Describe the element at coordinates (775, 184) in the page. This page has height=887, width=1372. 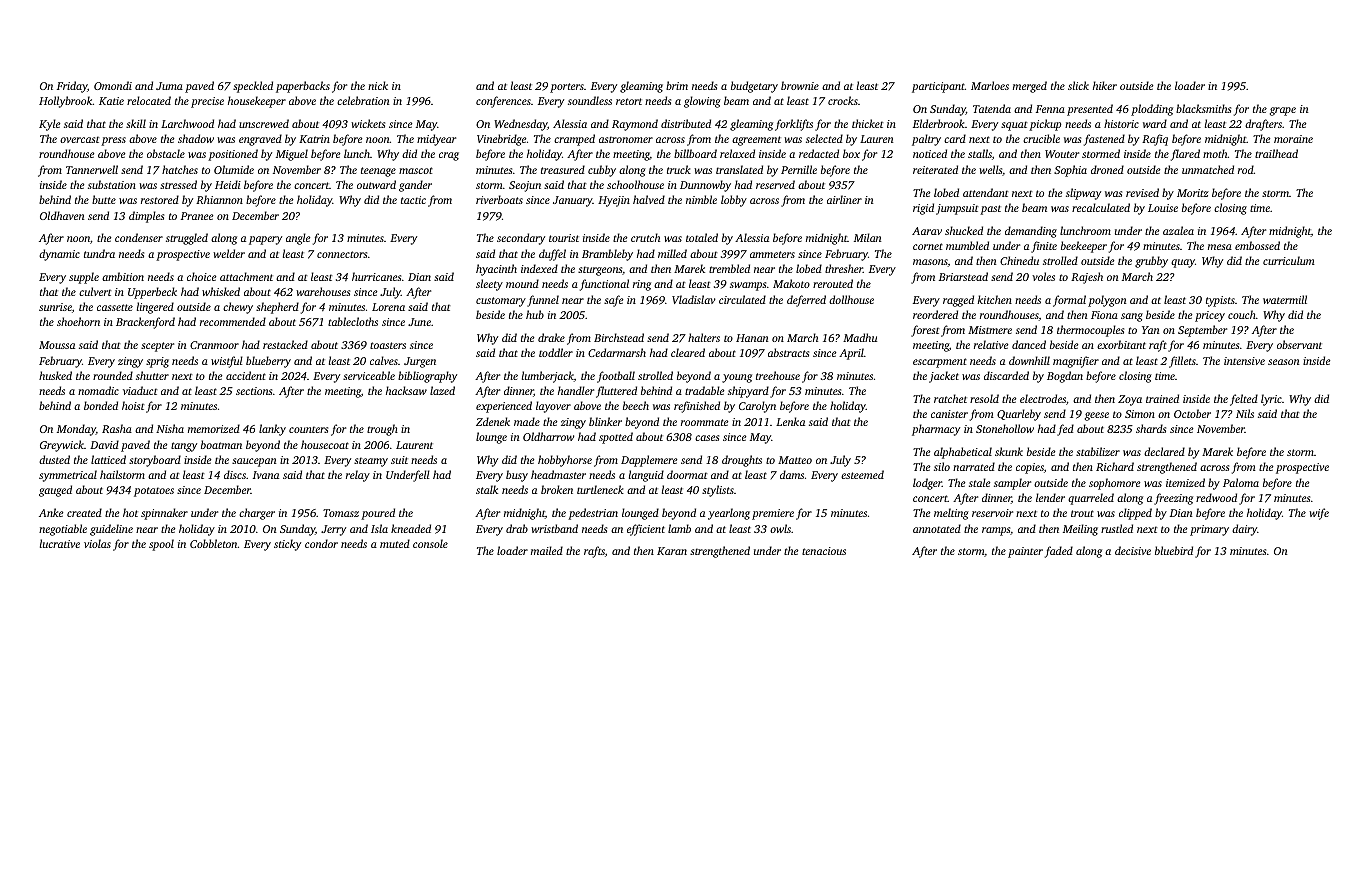
I see `reserved` at that location.
